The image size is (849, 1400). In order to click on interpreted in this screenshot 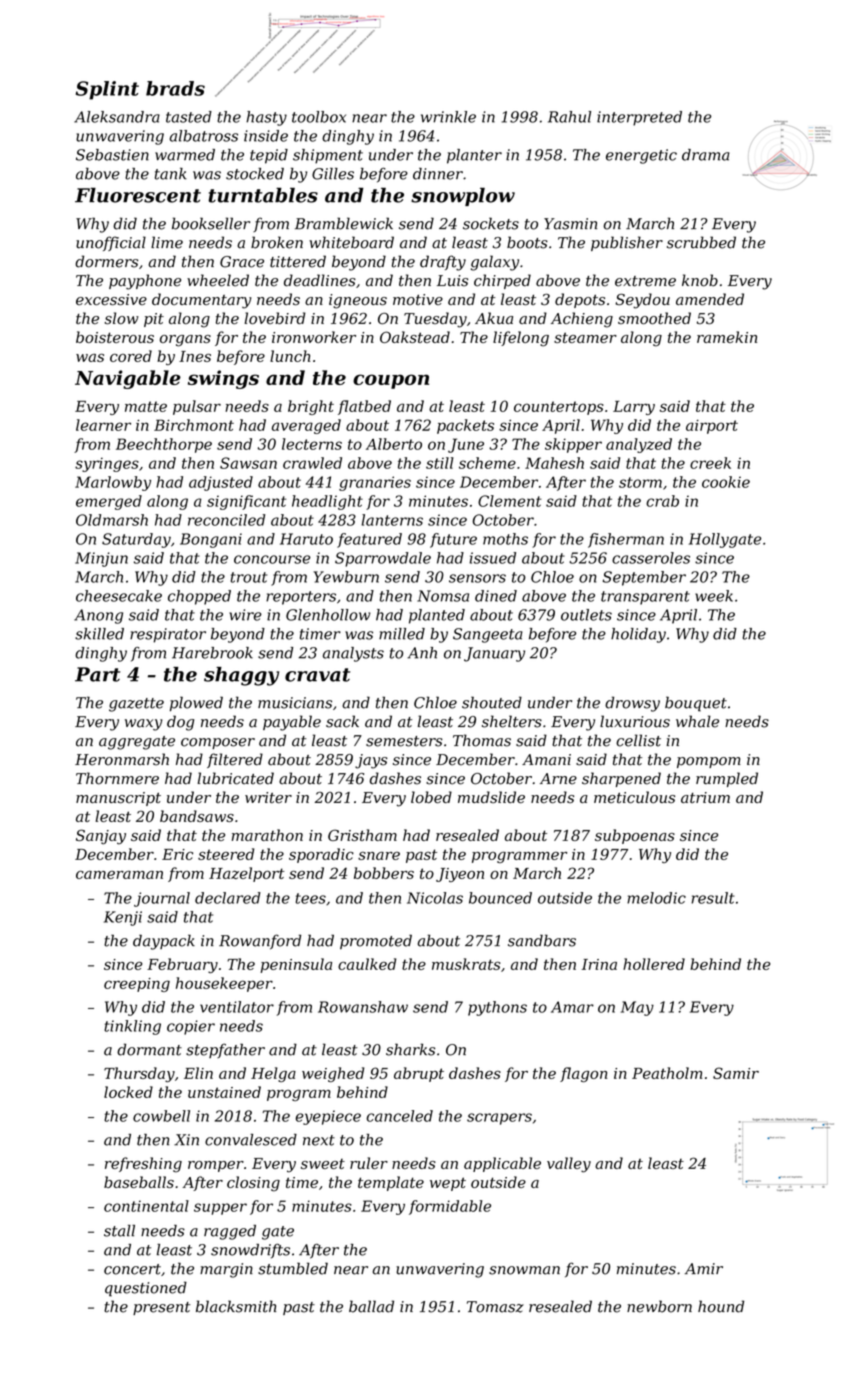, I will do `click(639, 118)`.
